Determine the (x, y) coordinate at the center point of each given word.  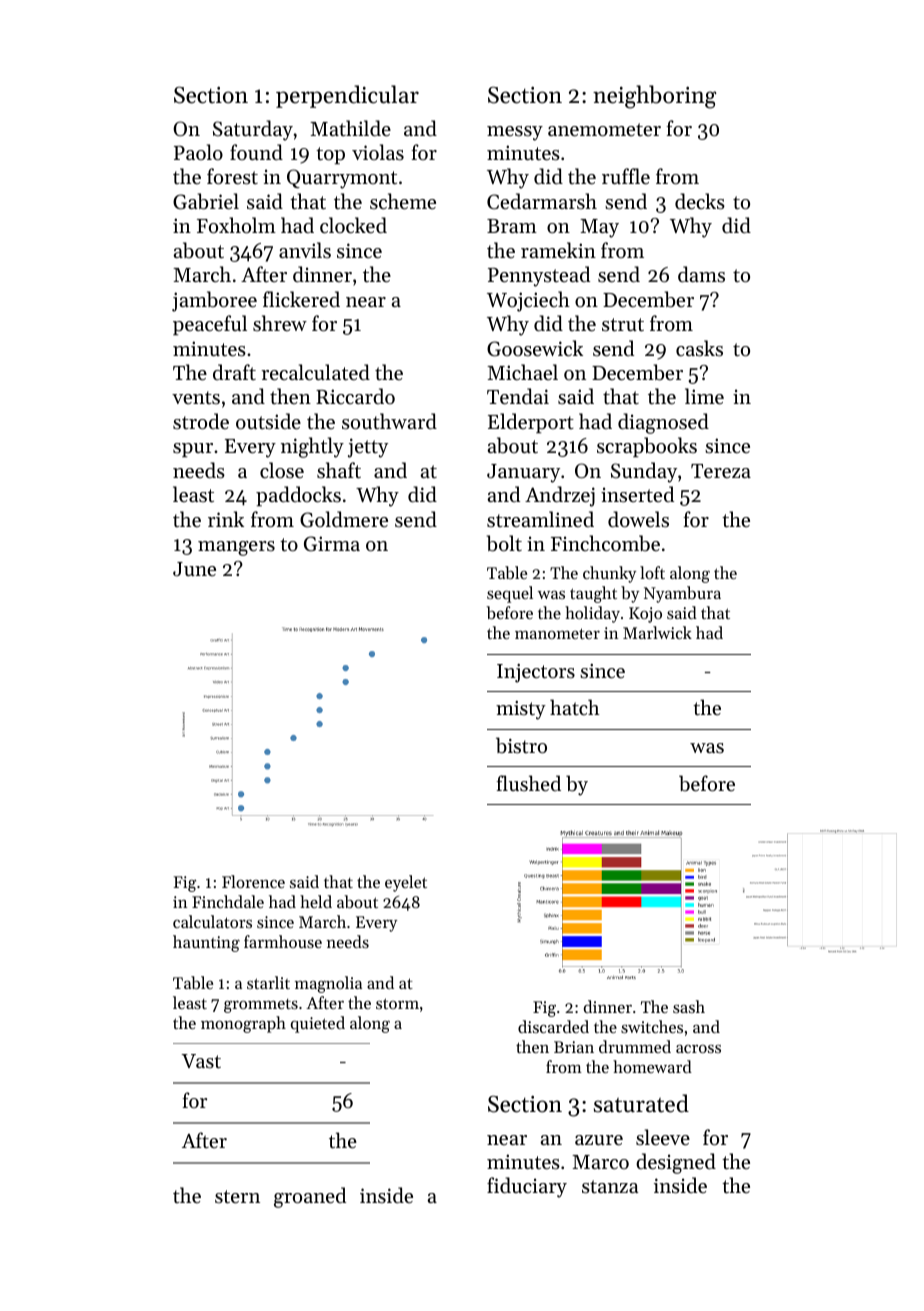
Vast (201, 1061)
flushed (528, 783)
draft (234, 372)
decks (700, 201)
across (698, 1049)
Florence (253, 881)
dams (701, 274)
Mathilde (350, 128)
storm (397, 1003)
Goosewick (535, 348)
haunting (206, 943)
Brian (574, 1047)
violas (378, 152)
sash (689, 1006)
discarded (553, 1026)
